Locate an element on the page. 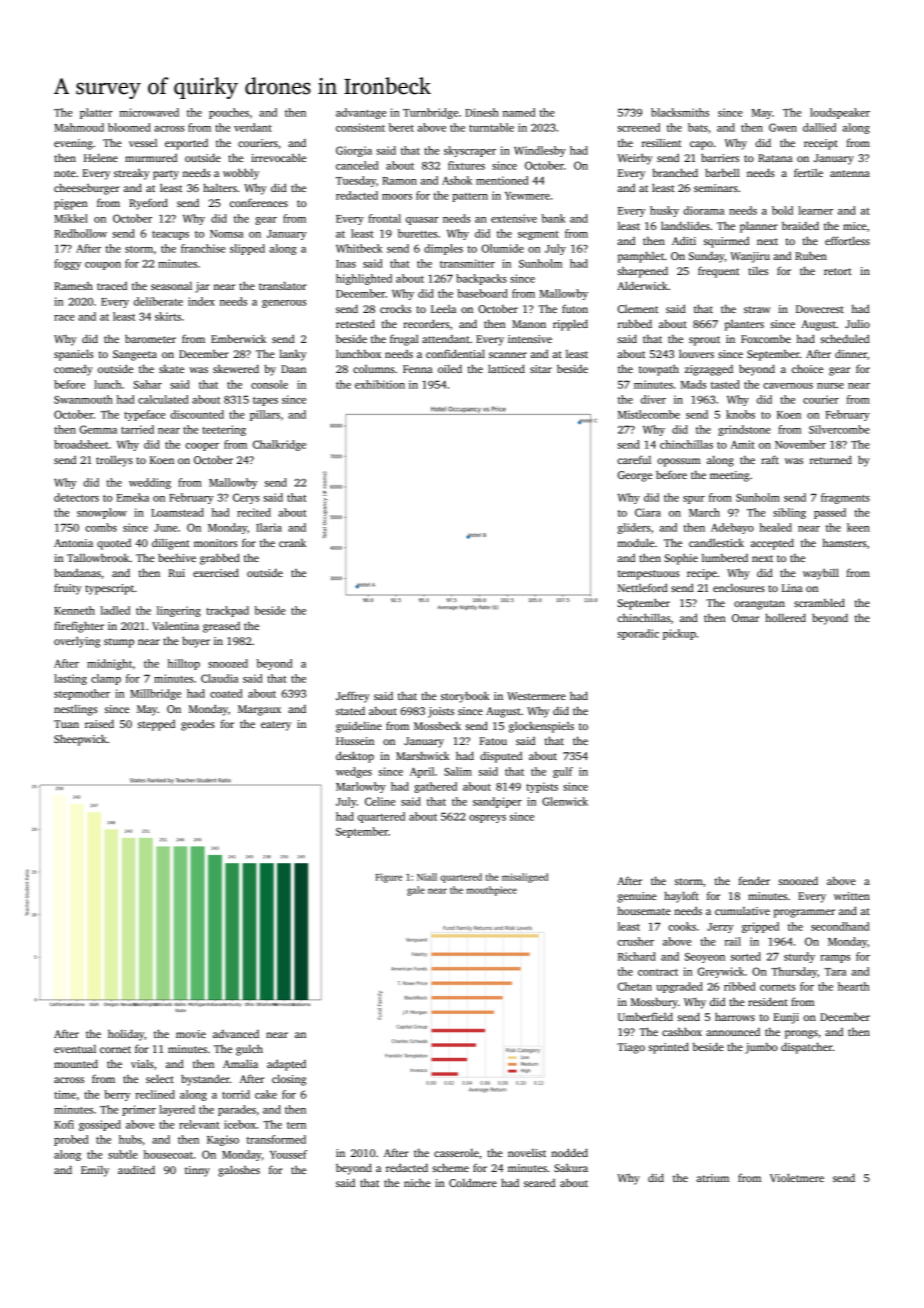 The height and width of the document is (1308, 924). vessel is located at coordinates (143, 143).
